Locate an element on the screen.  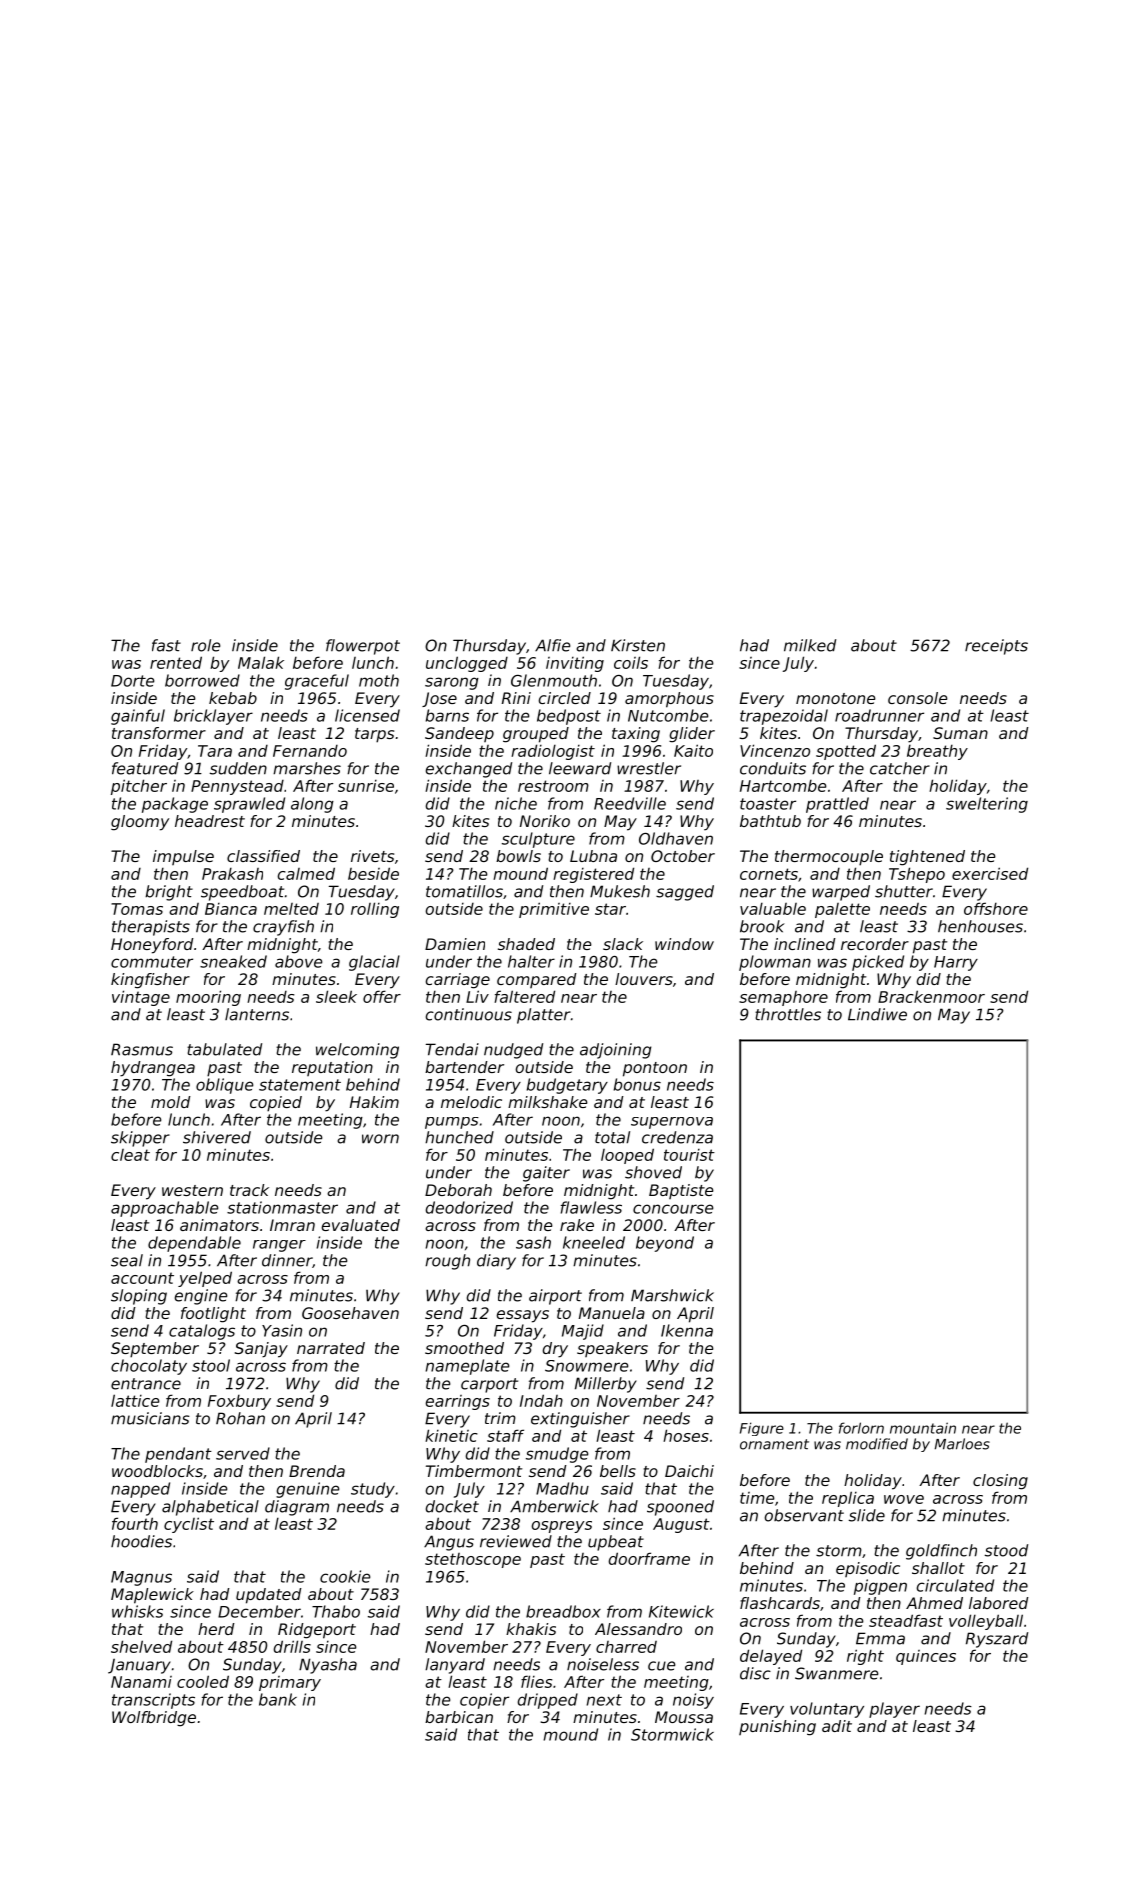
Marloes is located at coordinates (962, 1444).
